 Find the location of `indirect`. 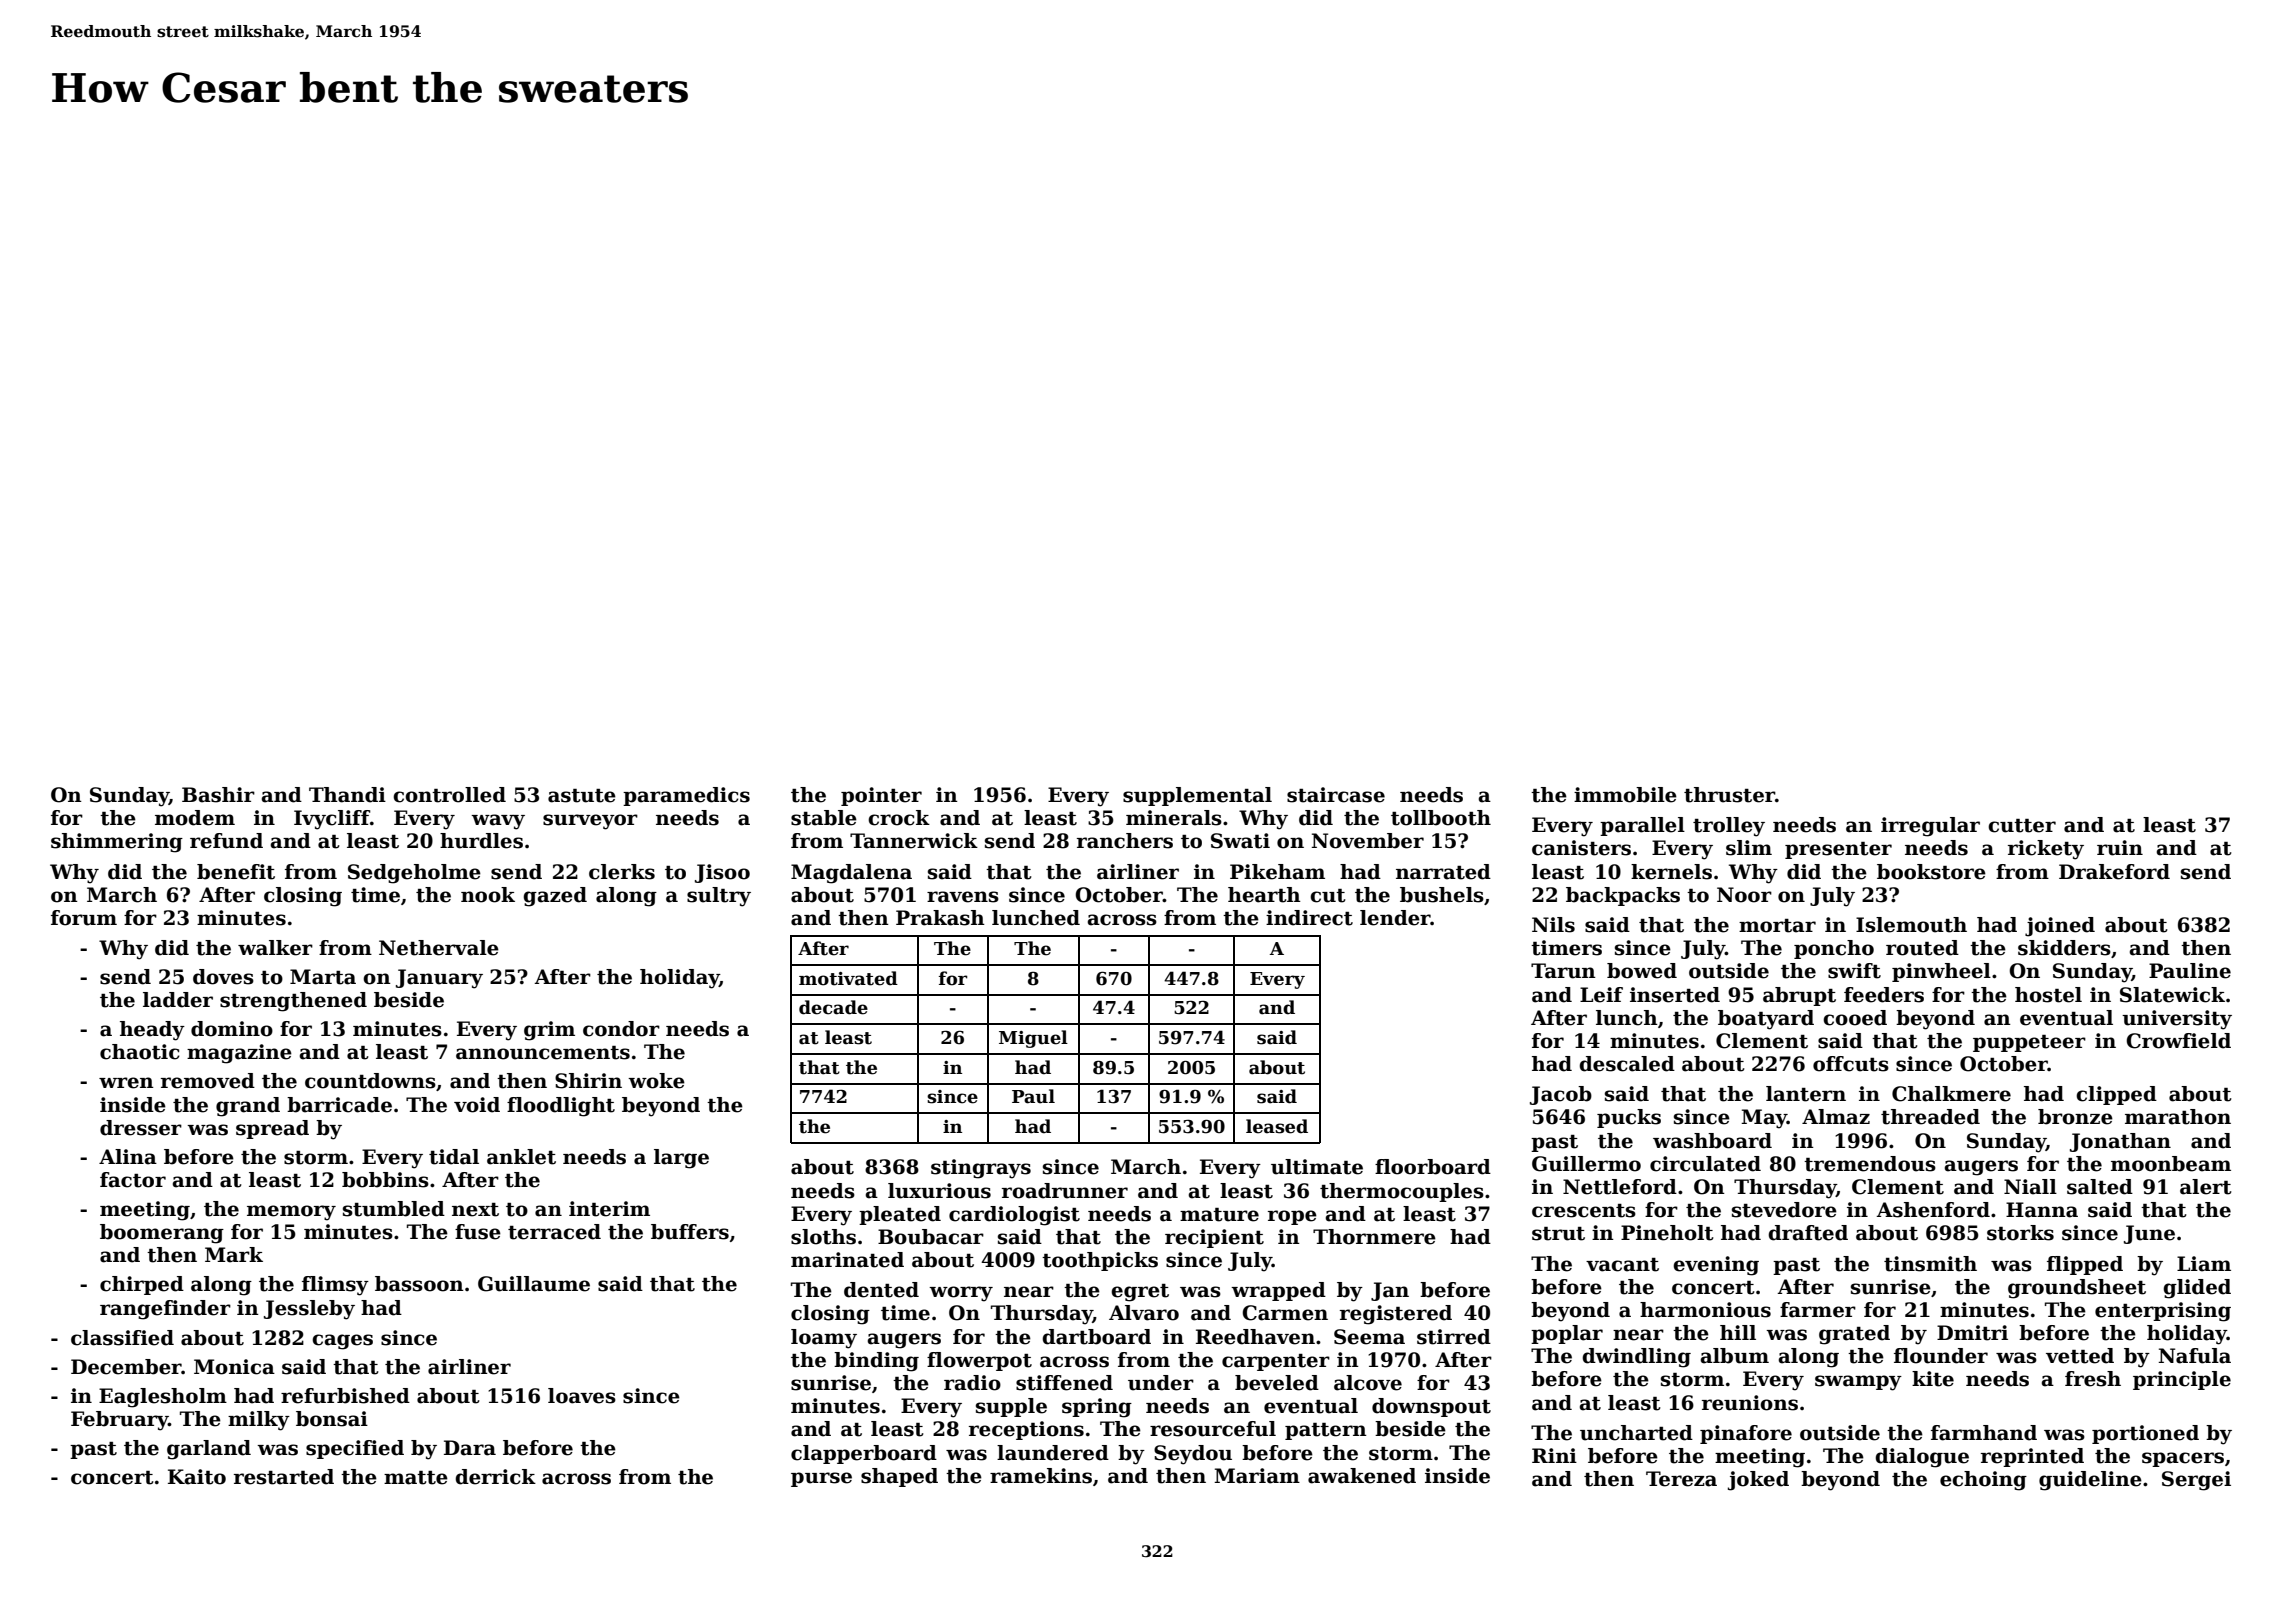

indirect is located at coordinates (1309, 918).
